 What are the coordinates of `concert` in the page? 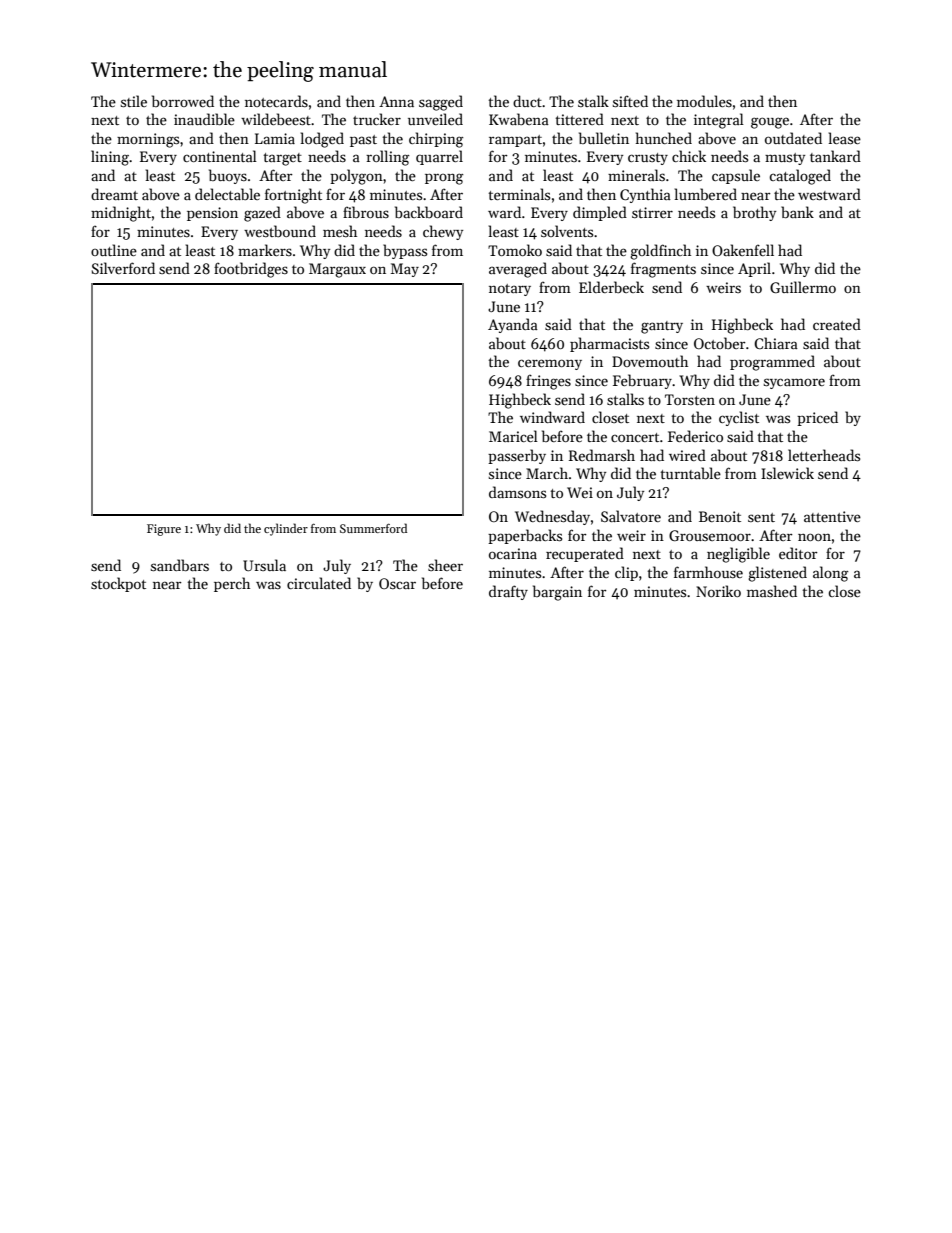 It's located at (635, 437).
